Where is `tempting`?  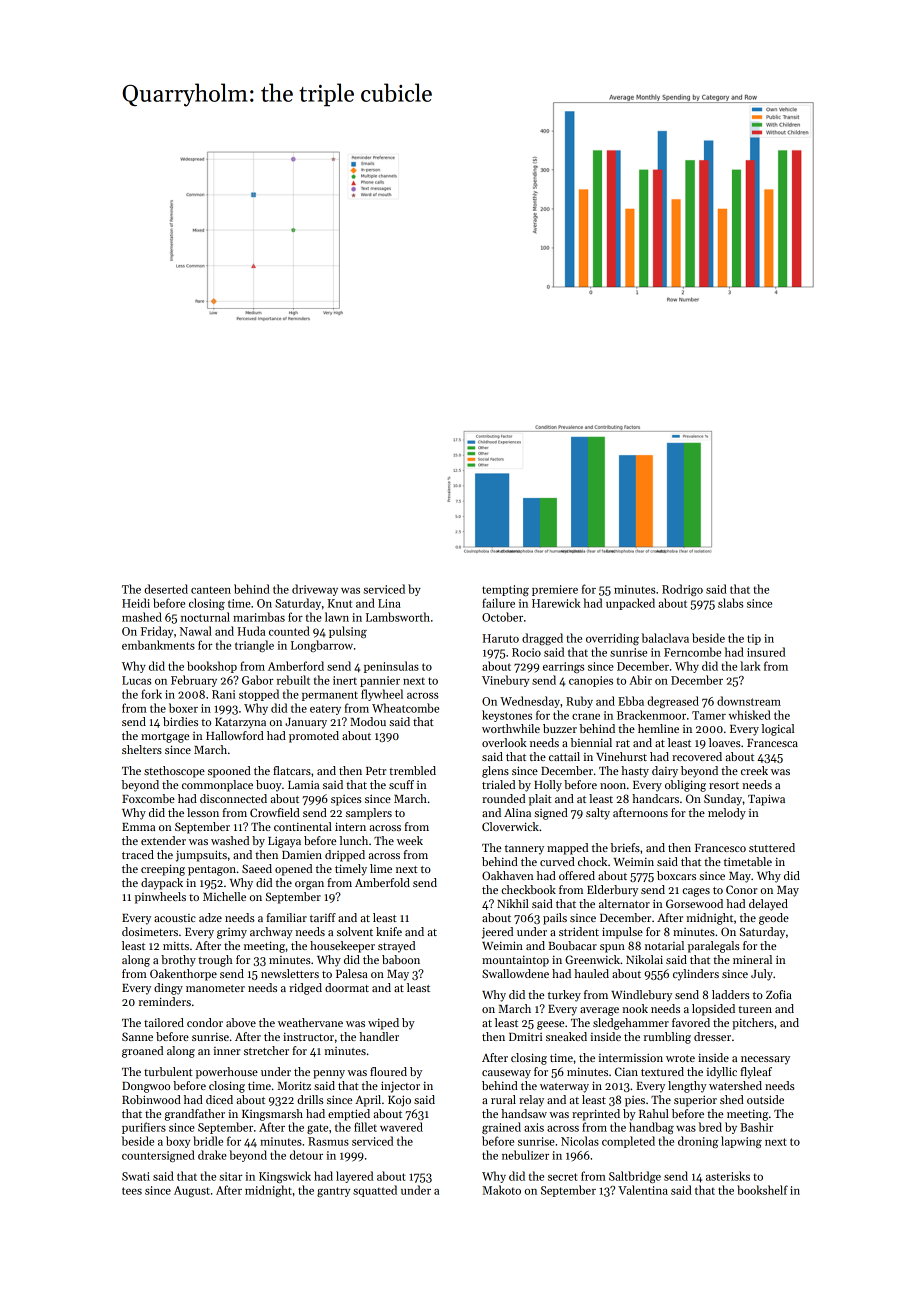 tempting is located at coordinates (505, 590).
